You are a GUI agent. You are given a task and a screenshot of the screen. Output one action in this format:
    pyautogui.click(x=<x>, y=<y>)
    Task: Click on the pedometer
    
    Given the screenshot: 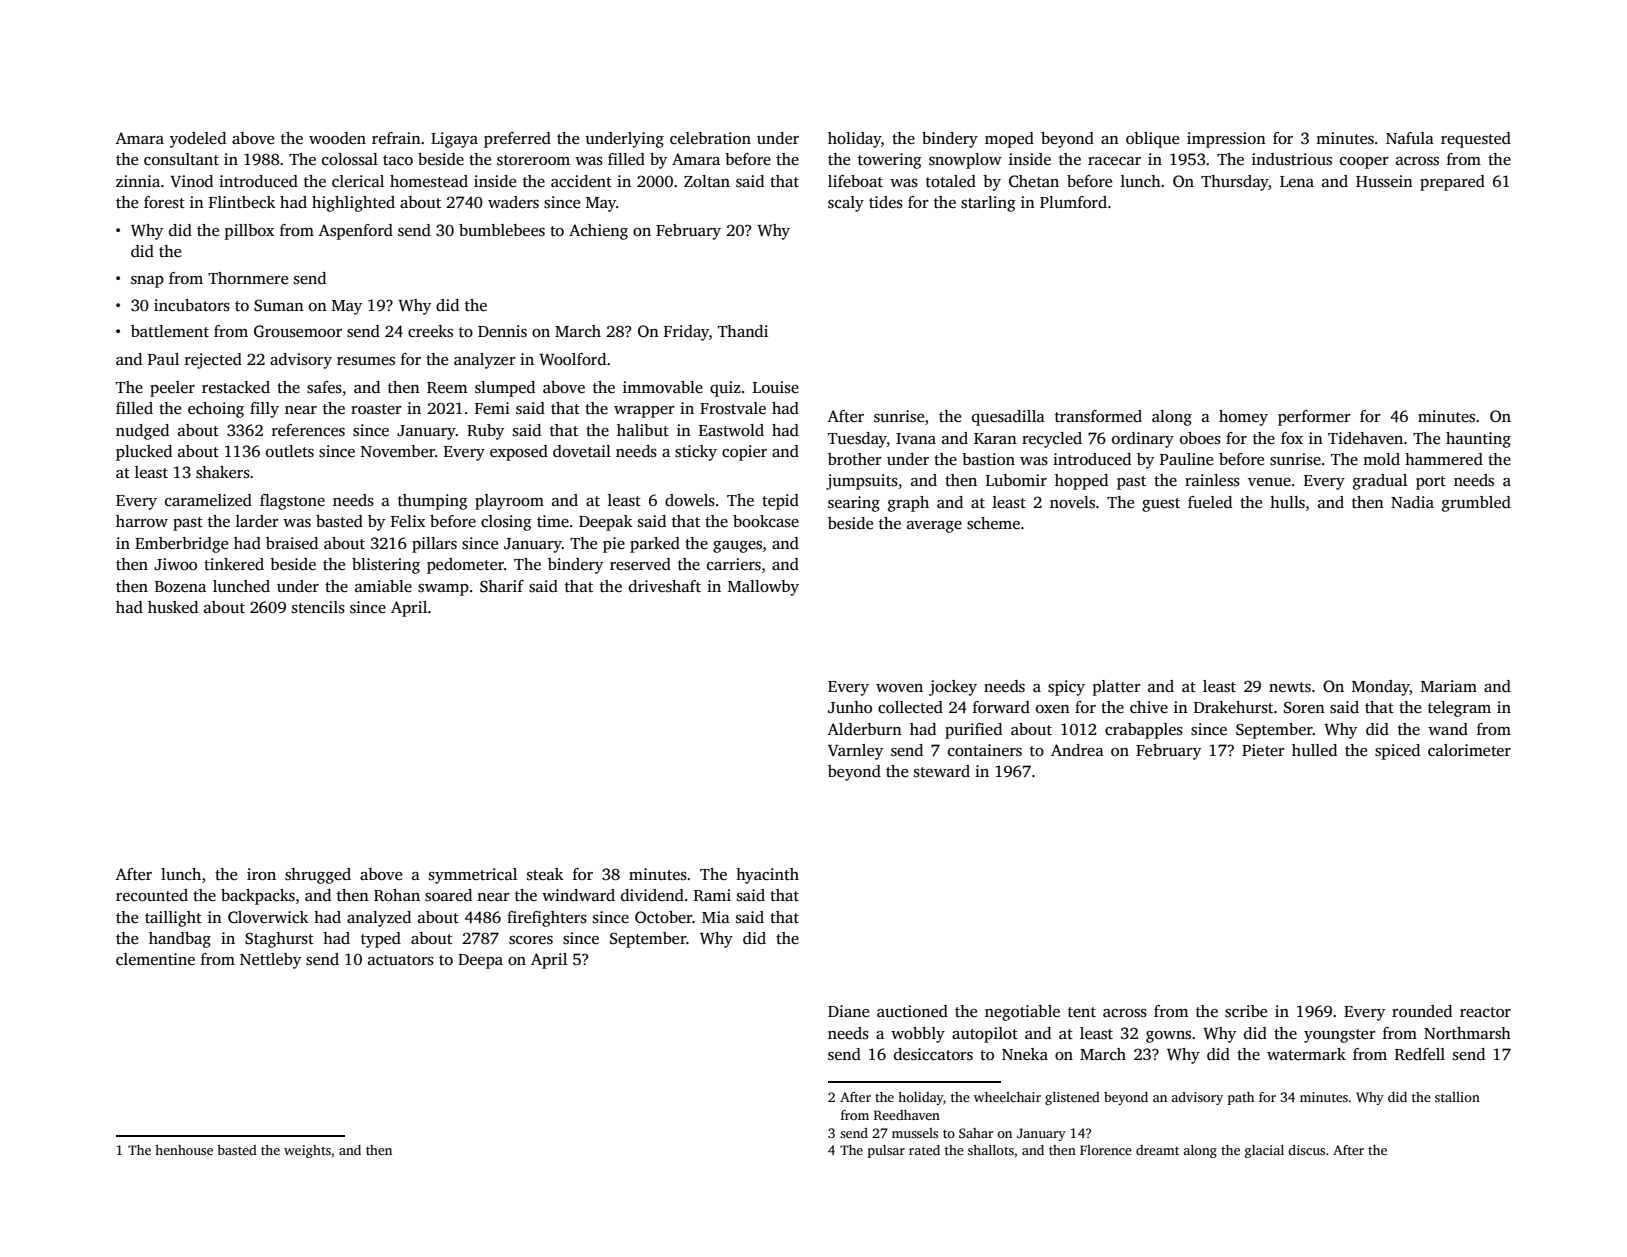 What is the action you would take?
    pyautogui.click(x=465, y=566)
